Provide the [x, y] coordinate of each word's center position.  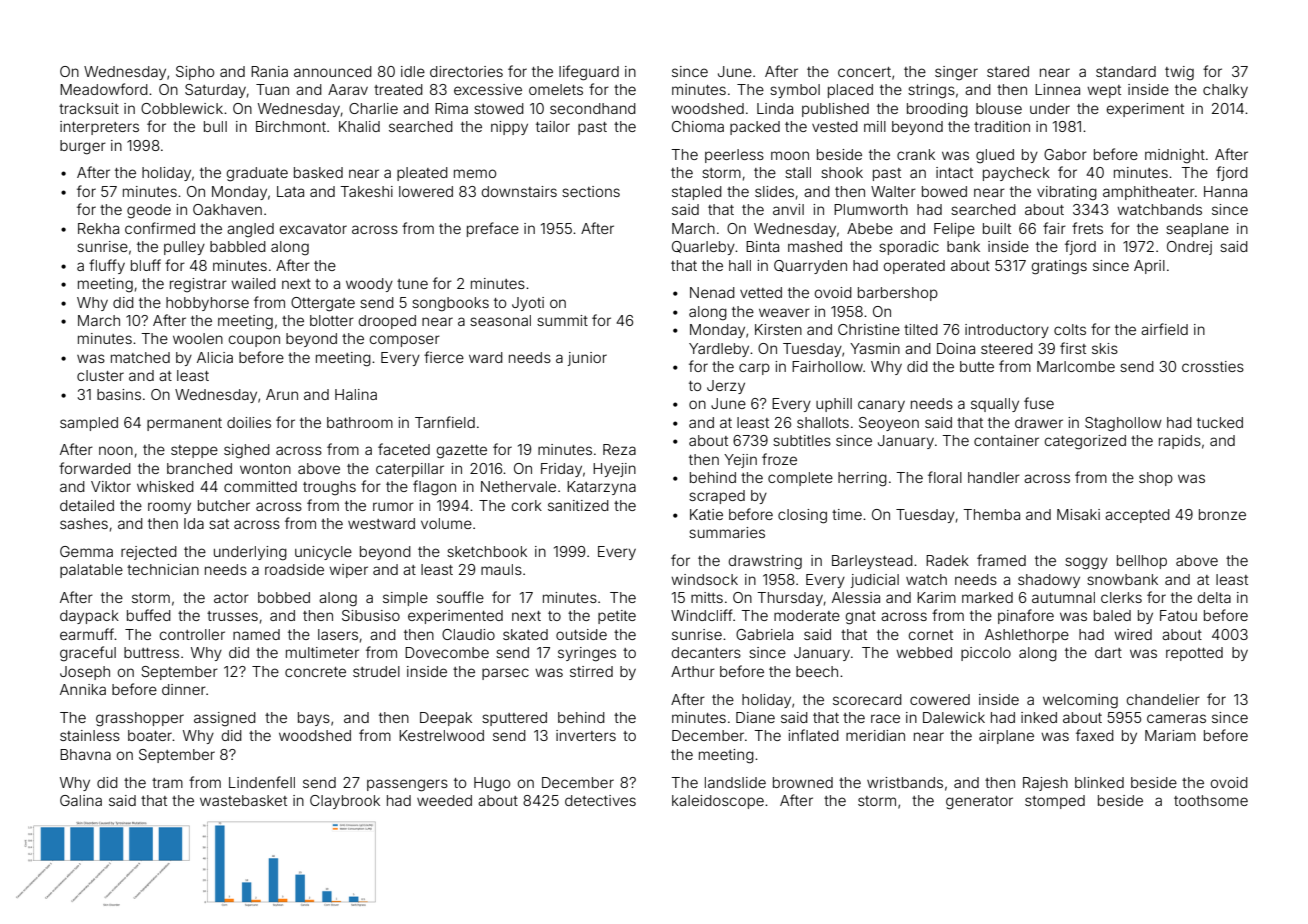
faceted [404, 449]
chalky [1225, 91]
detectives [600, 800]
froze [779, 459]
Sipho [195, 73]
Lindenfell [262, 782]
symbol [795, 91]
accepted [1137, 516]
